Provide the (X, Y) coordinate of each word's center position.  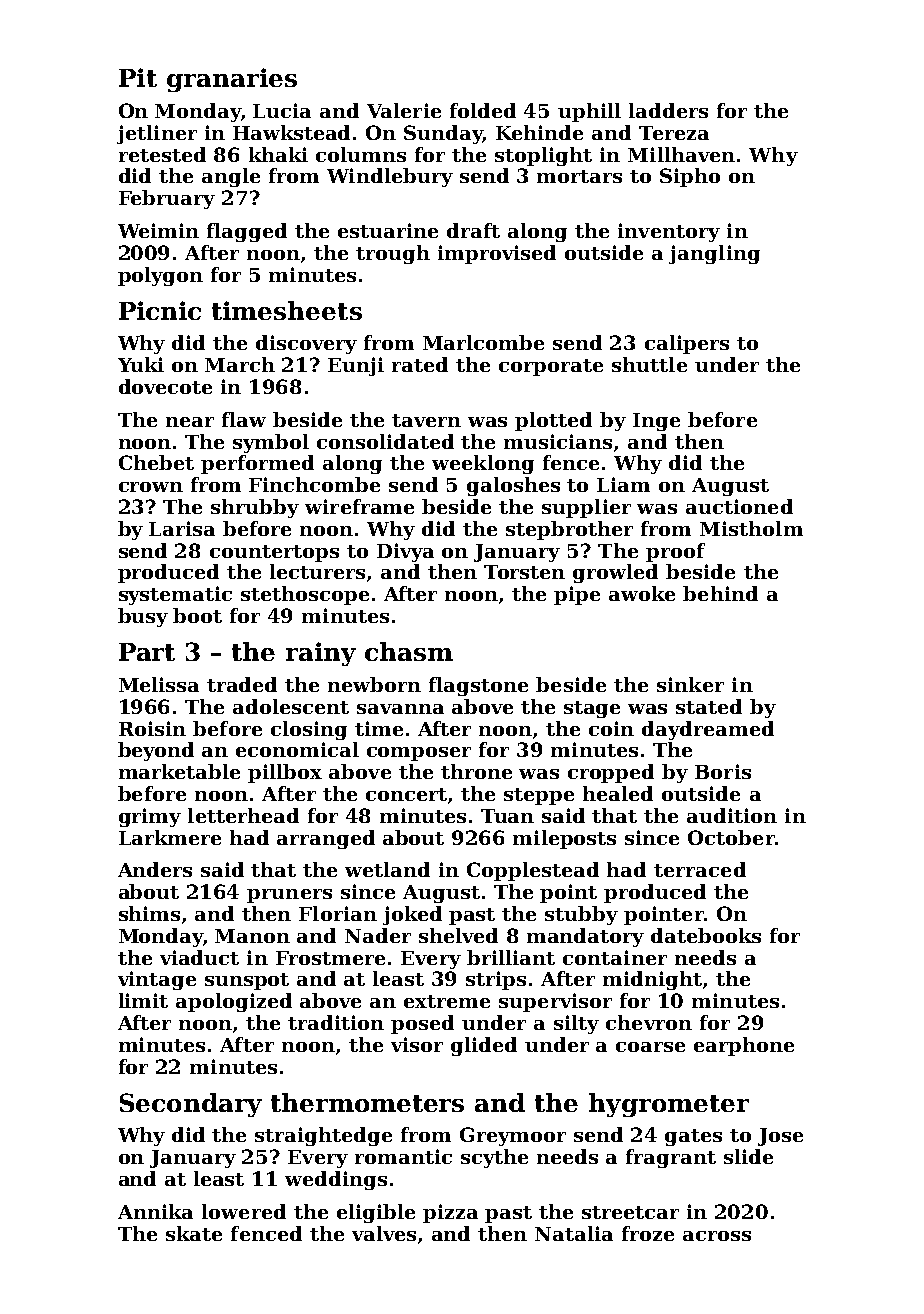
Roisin (152, 728)
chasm (409, 651)
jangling (714, 254)
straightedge (323, 1136)
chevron (649, 1022)
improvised (497, 254)
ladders (668, 110)
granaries (232, 80)
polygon (160, 276)
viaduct (199, 957)
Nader (378, 935)
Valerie (404, 110)
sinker (690, 684)
